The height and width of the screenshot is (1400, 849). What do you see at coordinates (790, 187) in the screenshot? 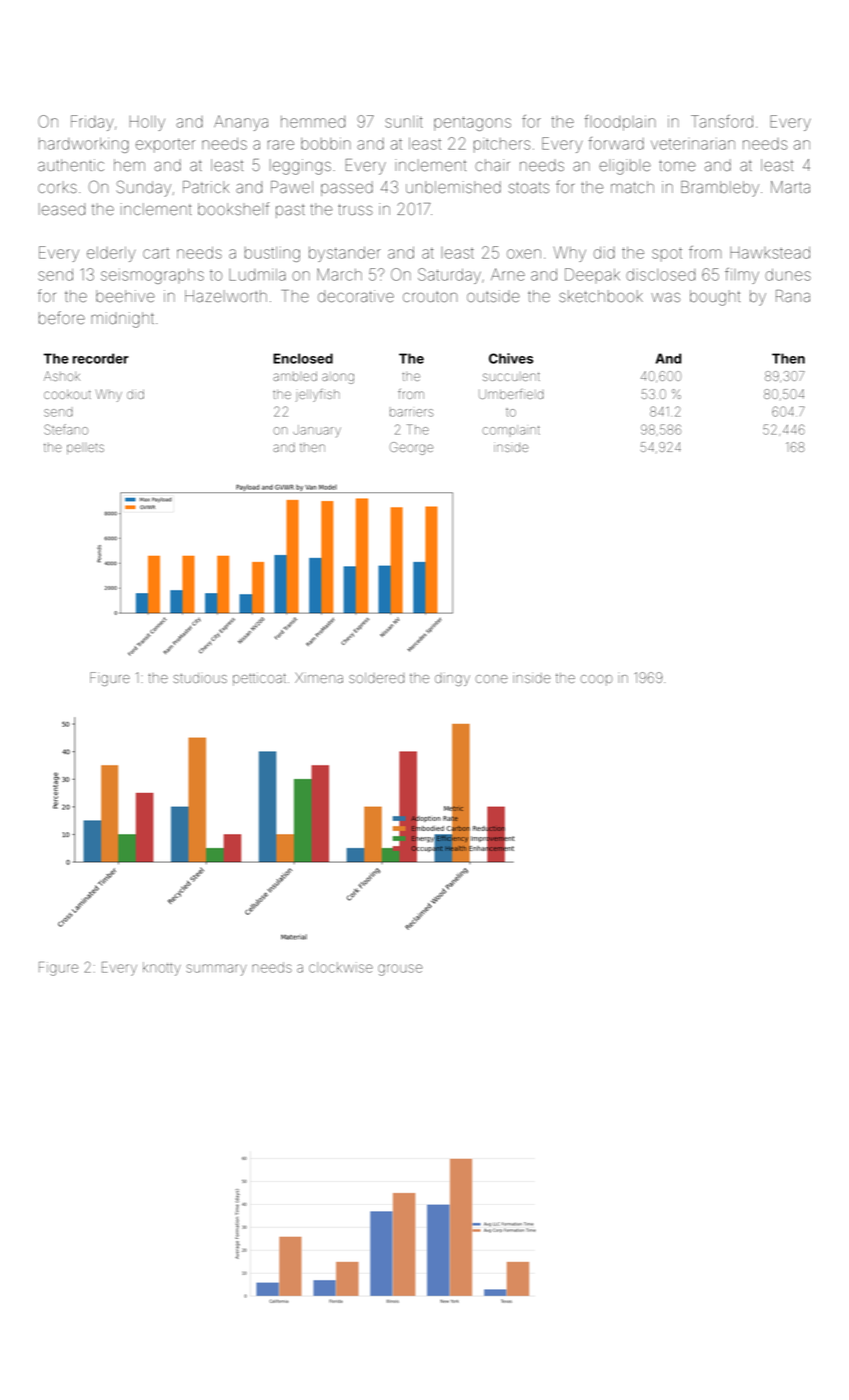
I see `Marta` at bounding box center [790, 187].
